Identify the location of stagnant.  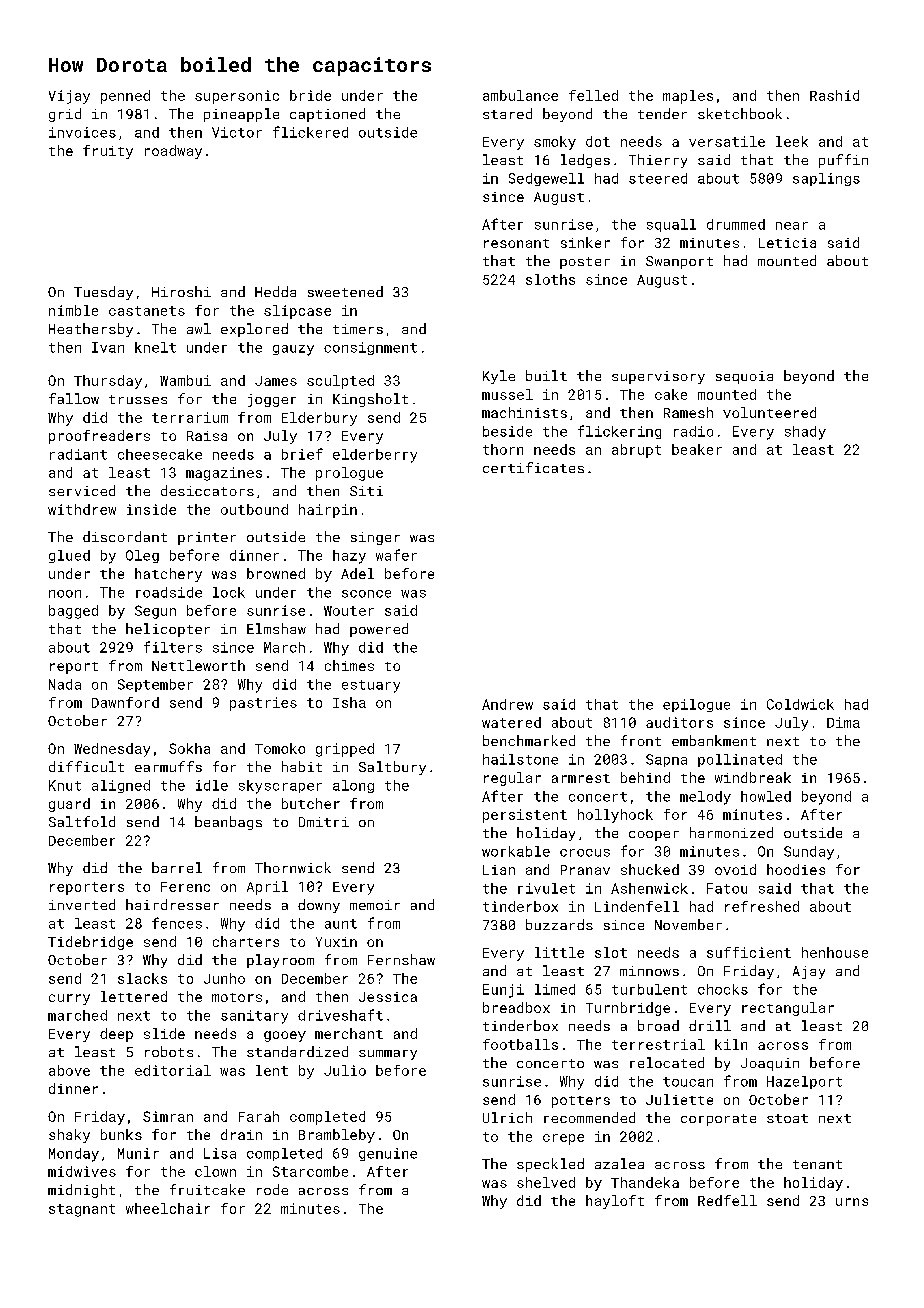
(82, 1210).
